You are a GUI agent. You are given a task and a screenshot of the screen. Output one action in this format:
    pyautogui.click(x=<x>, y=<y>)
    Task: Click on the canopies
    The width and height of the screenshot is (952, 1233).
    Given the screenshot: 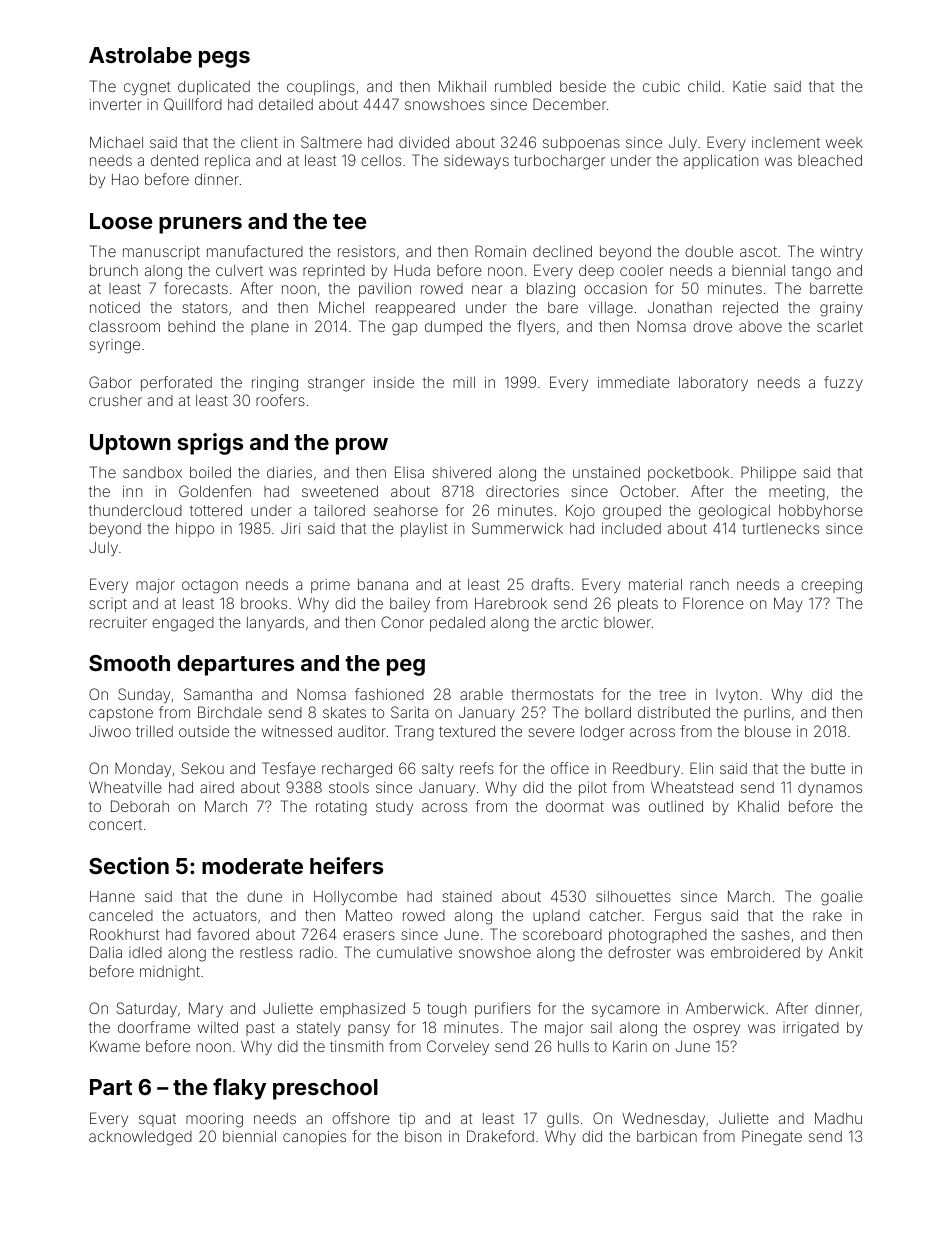 What is the action you would take?
    pyautogui.click(x=314, y=1138)
